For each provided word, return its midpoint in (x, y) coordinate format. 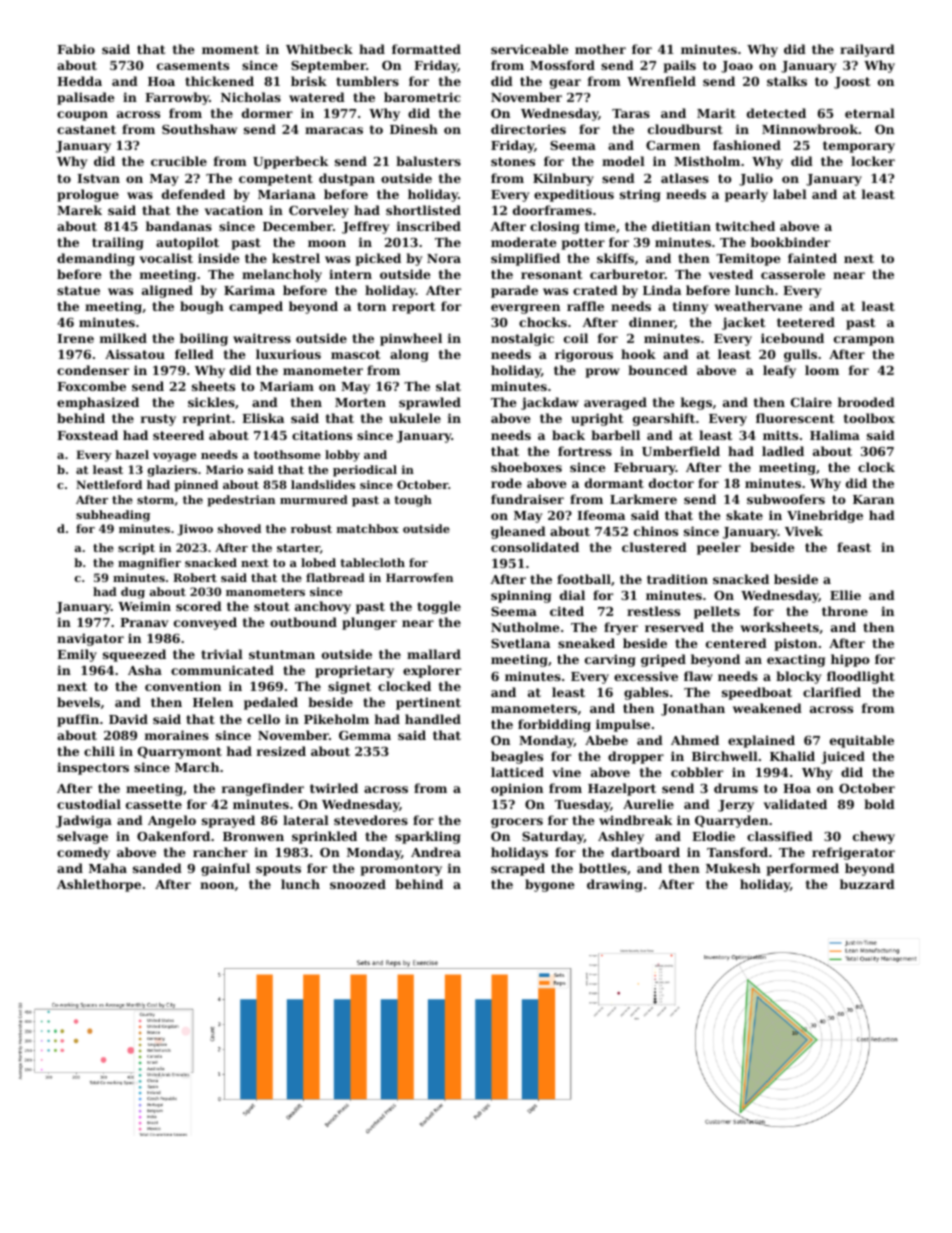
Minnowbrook (810, 129)
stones (513, 161)
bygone (550, 885)
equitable (862, 741)
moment (230, 49)
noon (217, 885)
